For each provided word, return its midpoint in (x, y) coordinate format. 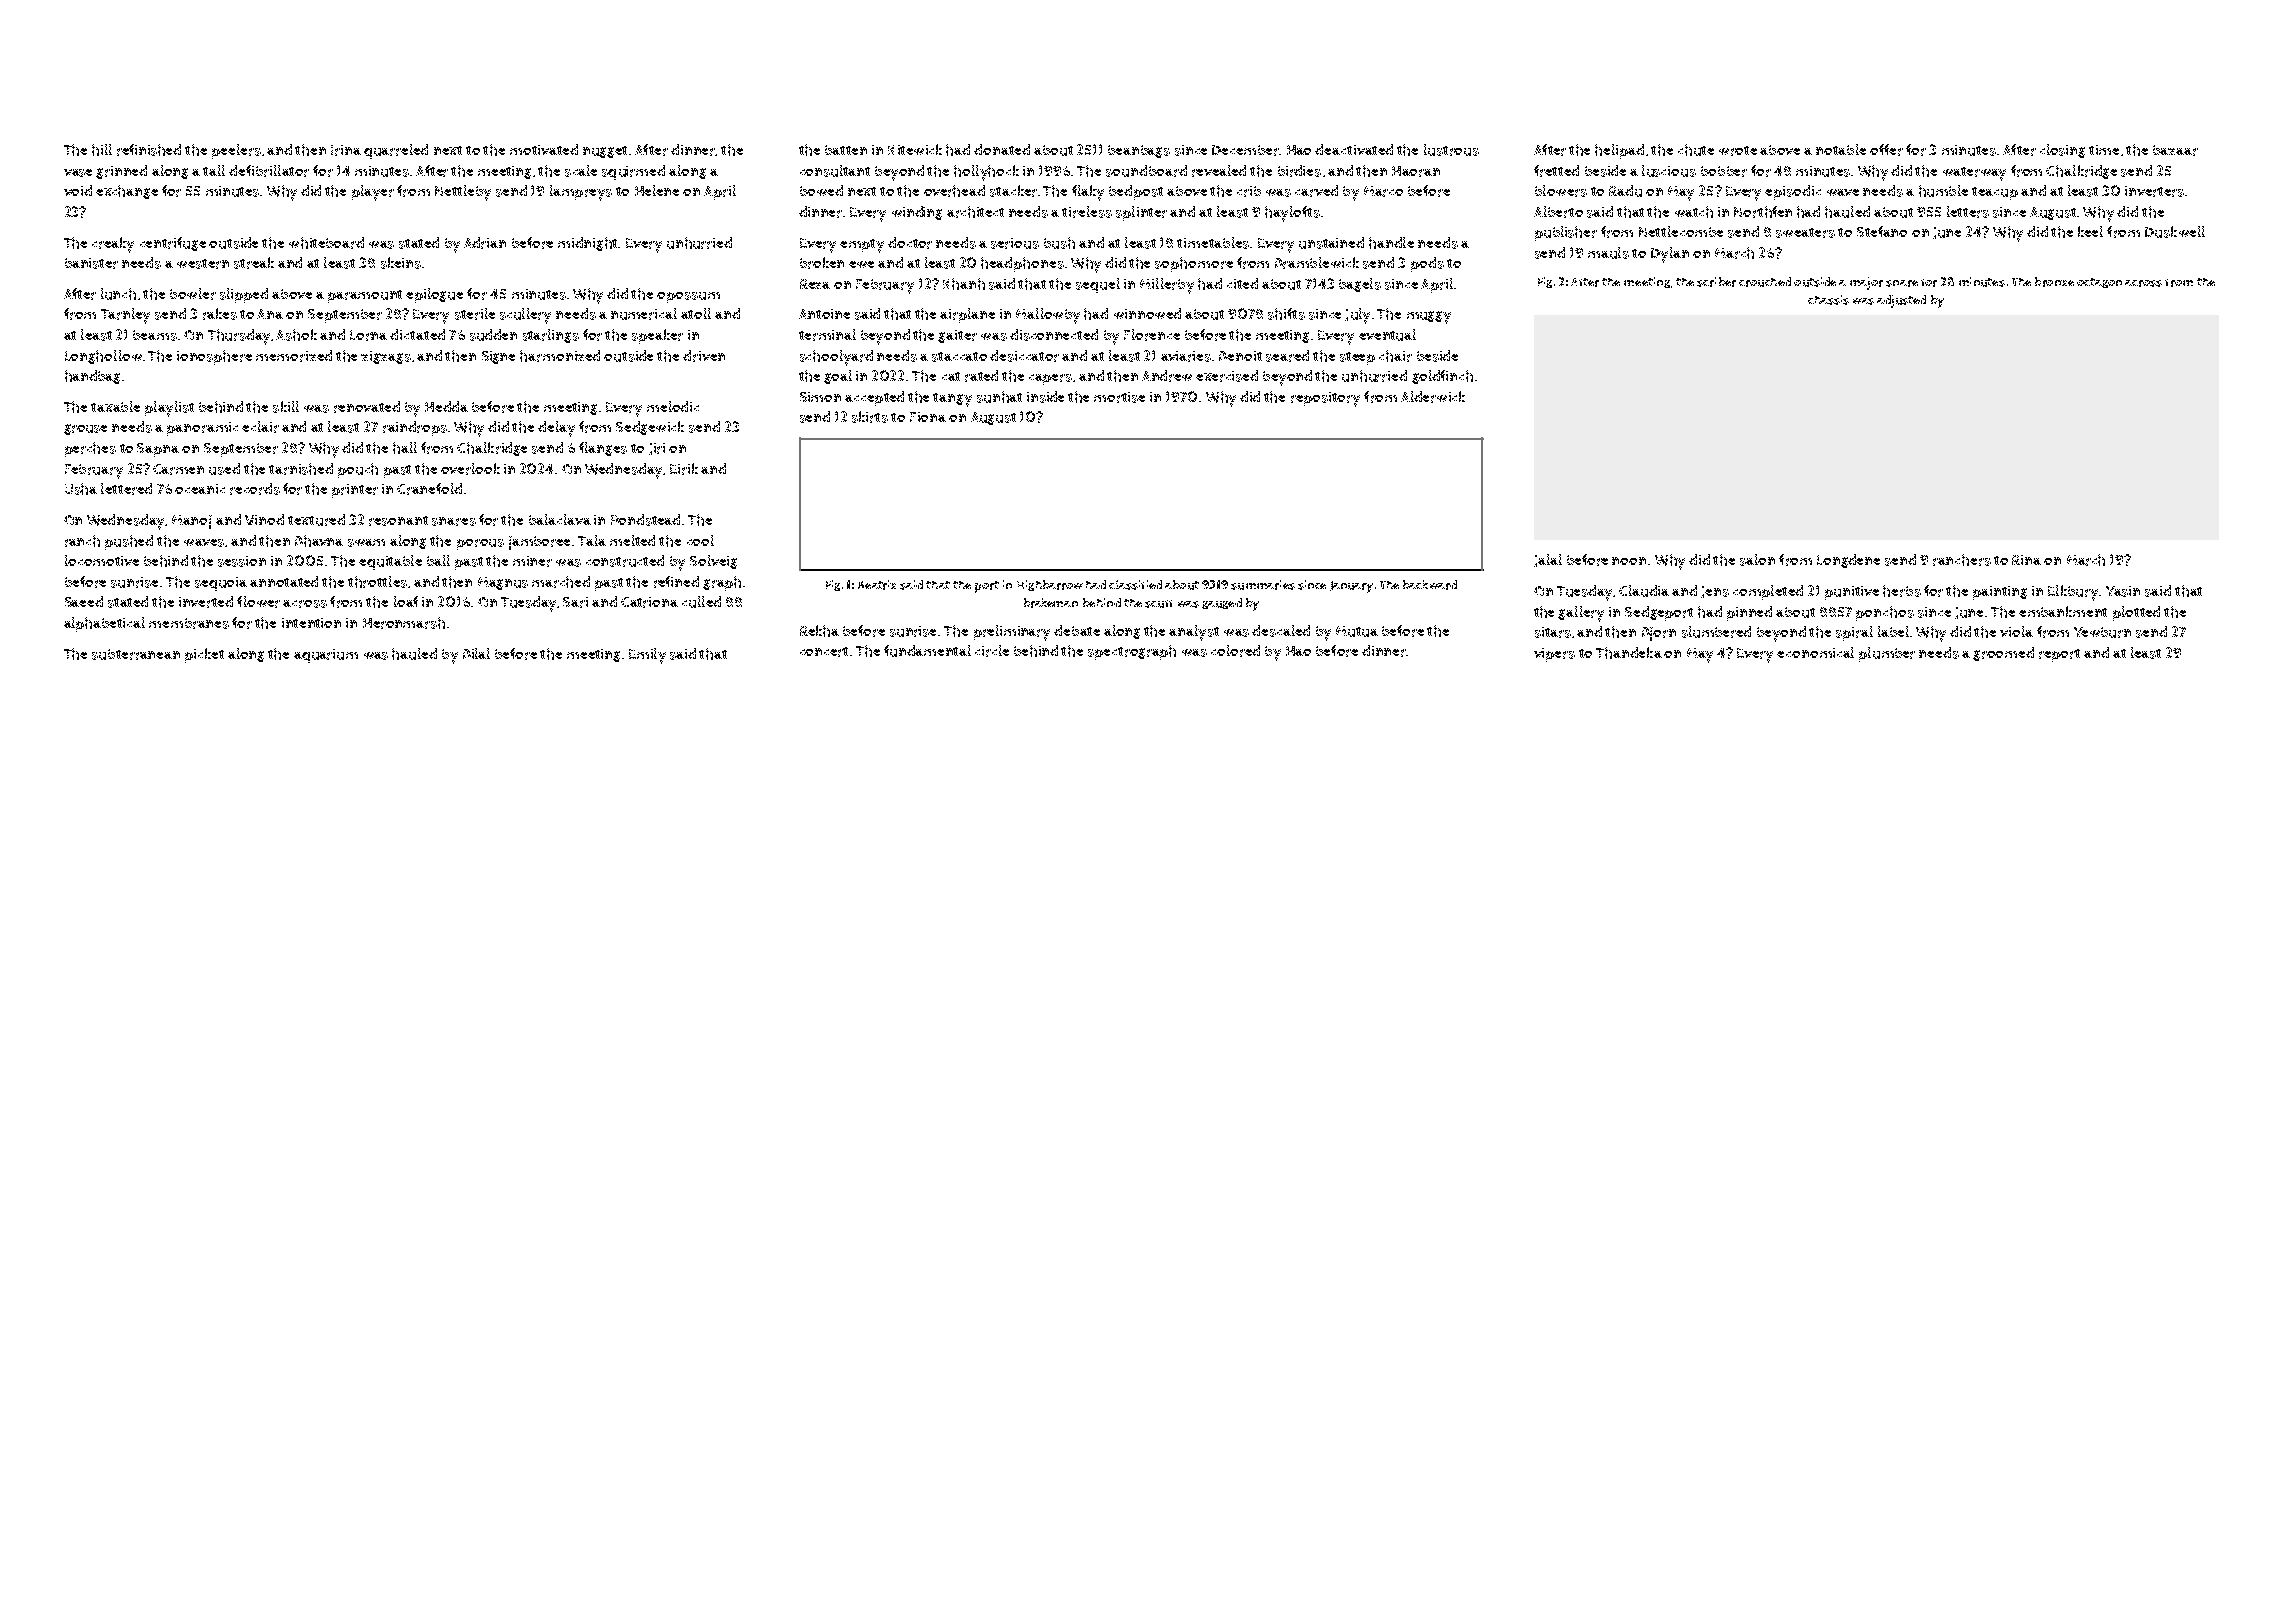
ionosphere (214, 357)
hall (405, 448)
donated (1002, 149)
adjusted (1901, 301)
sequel (1098, 285)
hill (102, 150)
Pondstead (645, 520)
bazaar (2175, 150)
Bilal (476, 653)
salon (1757, 560)
